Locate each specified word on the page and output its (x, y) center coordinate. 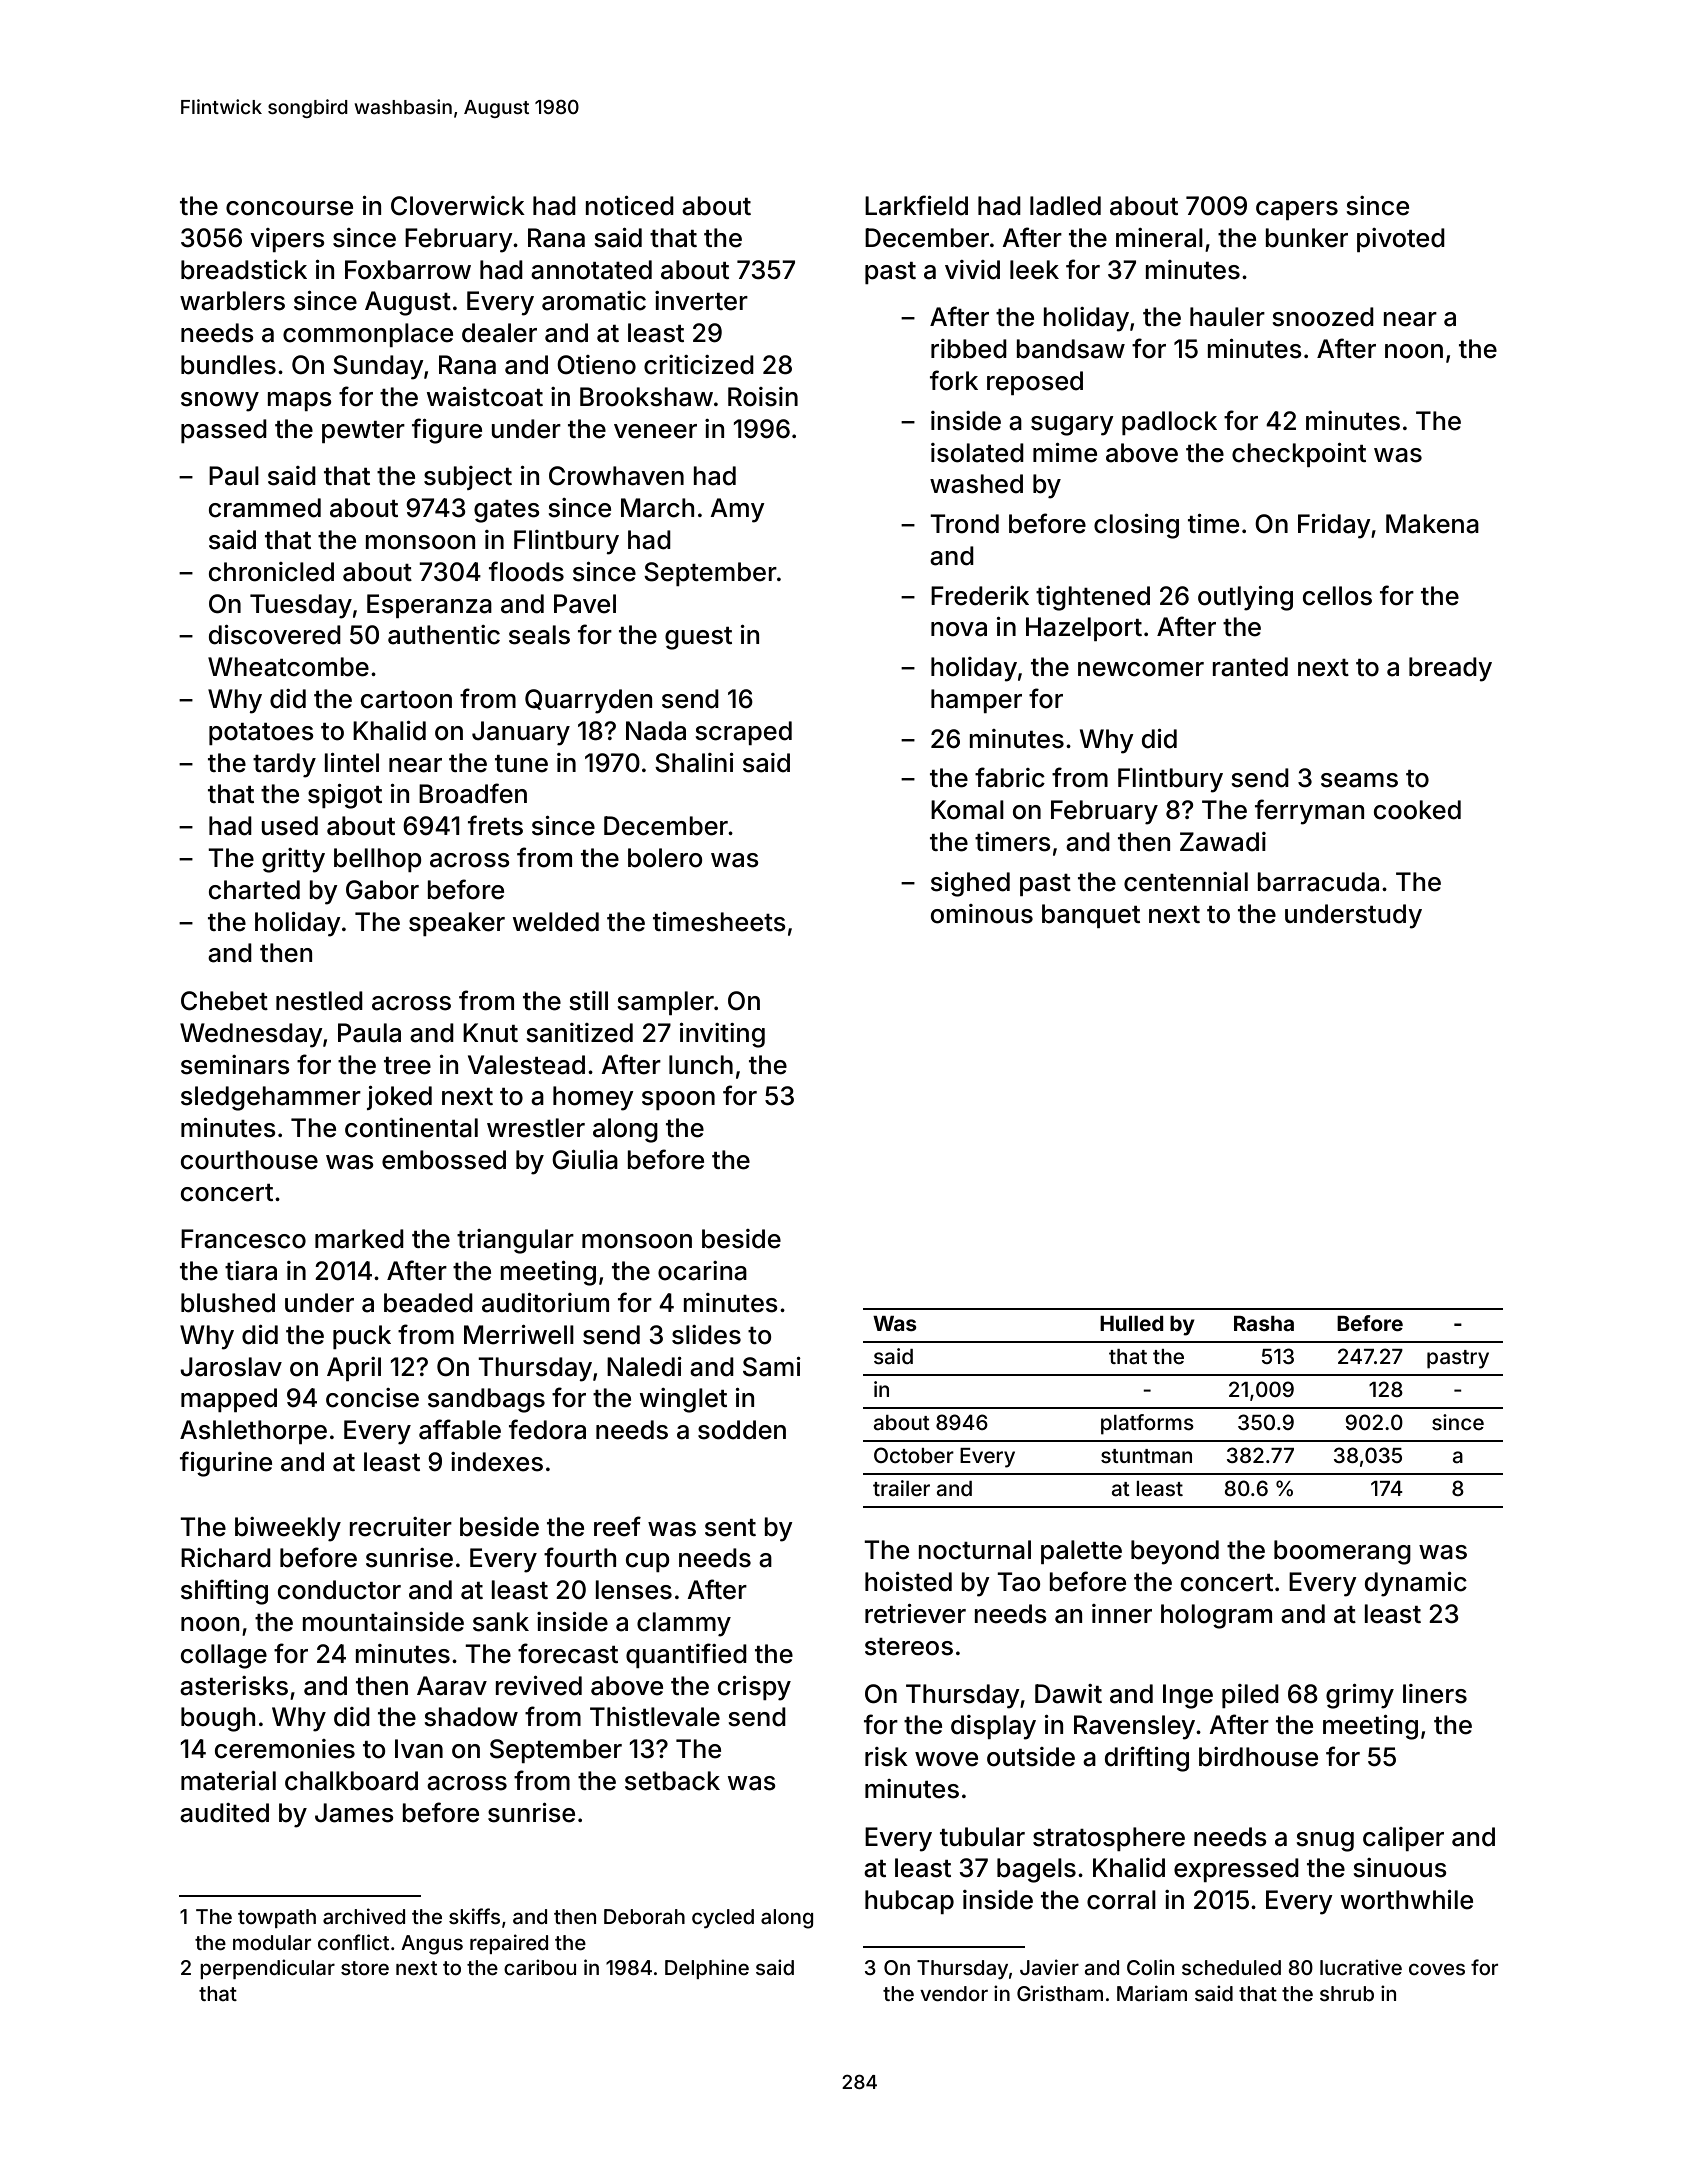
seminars (235, 1065)
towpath (277, 1918)
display (993, 1727)
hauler (1227, 317)
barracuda (1318, 882)
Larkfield (916, 205)
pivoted (1401, 240)
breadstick (244, 270)
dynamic (1416, 1584)
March (657, 508)
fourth (580, 1557)
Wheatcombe (288, 667)
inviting (722, 1035)
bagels (1036, 1870)
